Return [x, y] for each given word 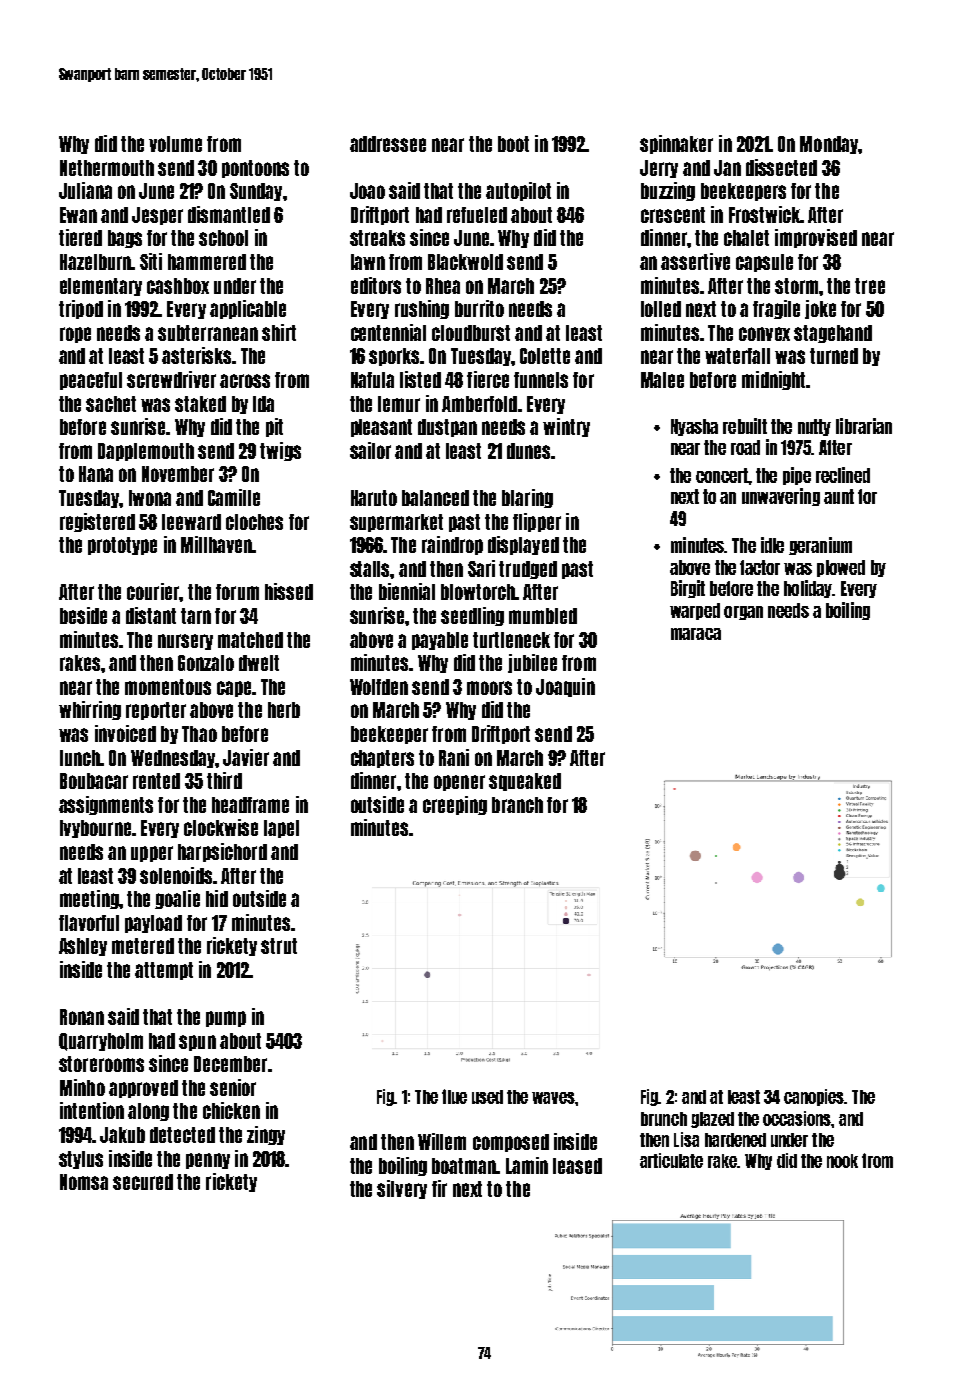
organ [743, 613]
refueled [477, 215]
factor [760, 567]
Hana [96, 474]
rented [156, 781]
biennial [407, 591]
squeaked [525, 782]
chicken [231, 1110]
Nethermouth [107, 168]
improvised [816, 238]
